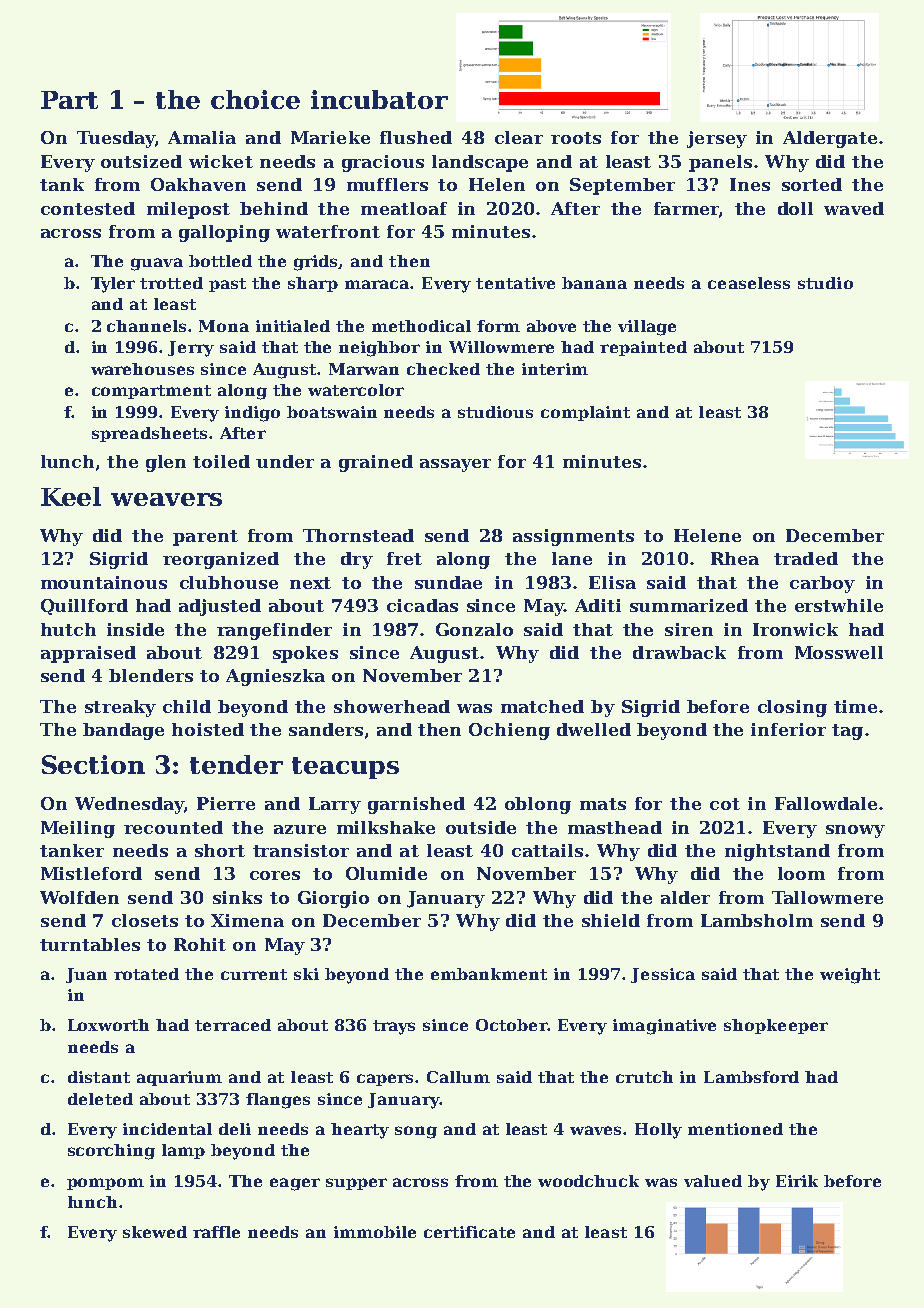 This screenshot has width=924, height=1308. What do you see at coordinates (202, 137) in the screenshot?
I see `Amalia` at bounding box center [202, 137].
